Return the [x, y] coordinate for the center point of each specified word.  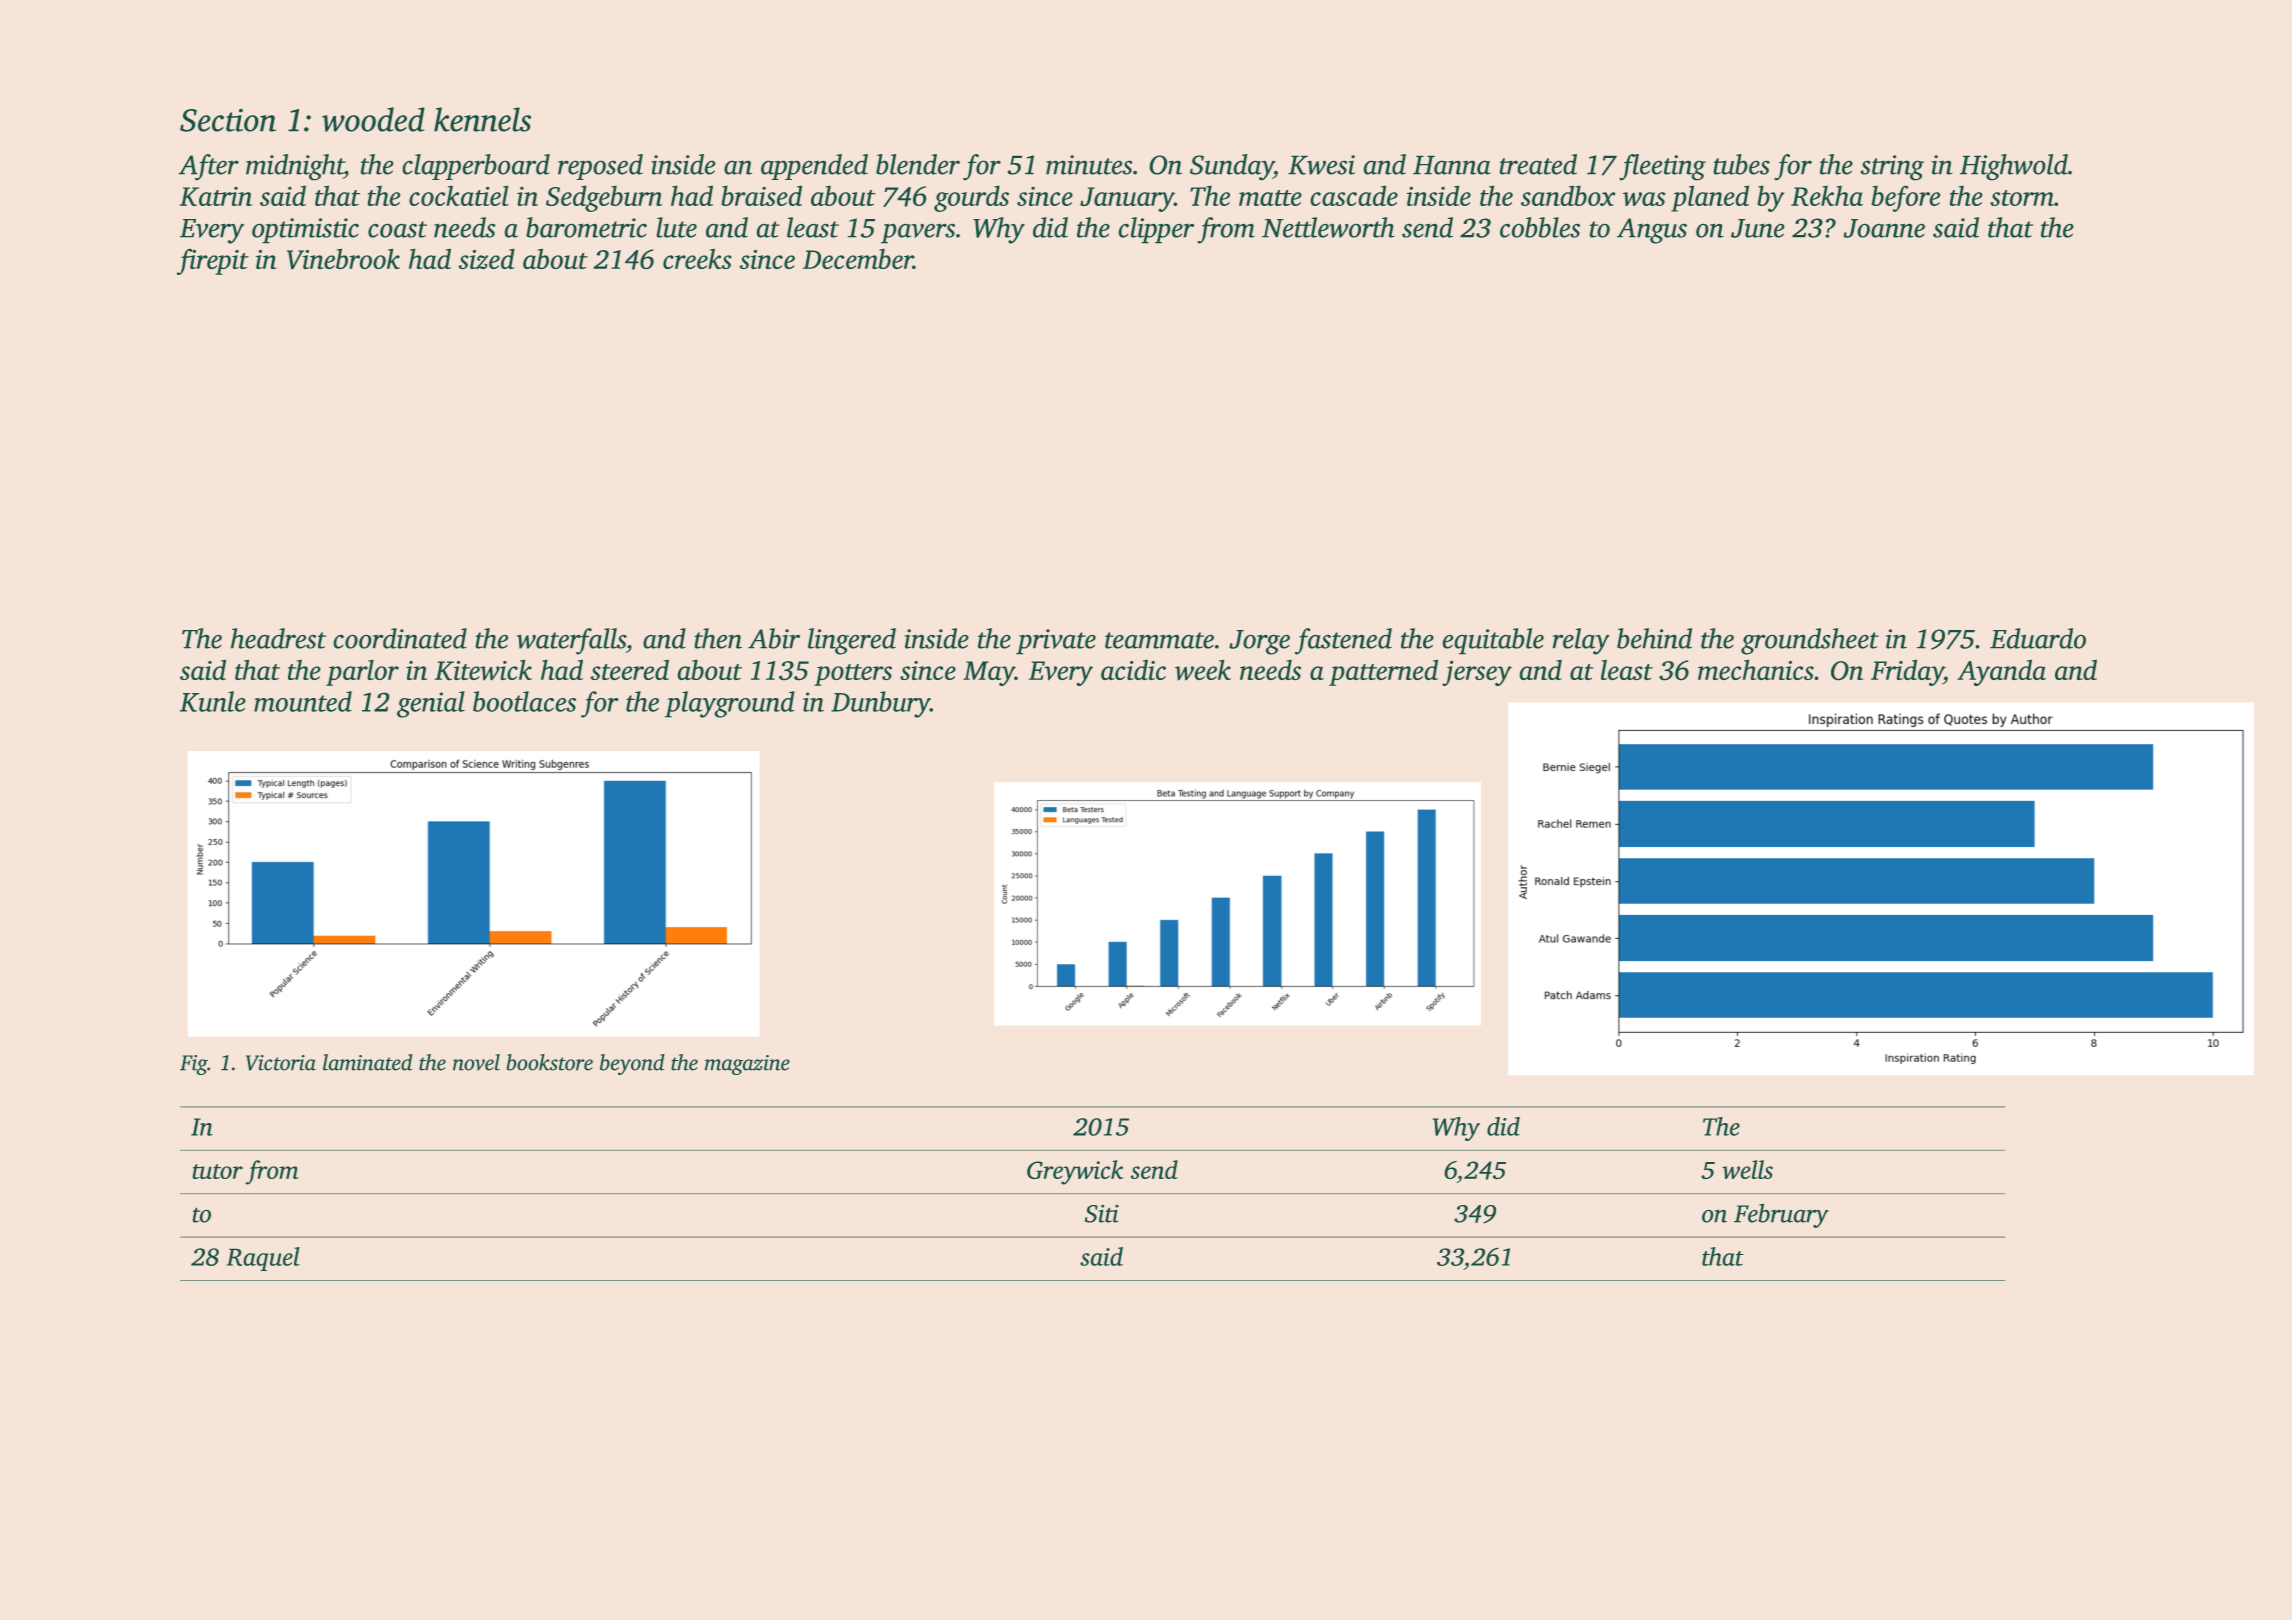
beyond [632, 1064]
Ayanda [2001, 673]
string [1892, 167]
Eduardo [2038, 638]
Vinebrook [343, 259]
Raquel [263, 1259]
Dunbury [880, 704]
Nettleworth [1328, 227]
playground [730, 704]
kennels [482, 119]
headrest [278, 638]
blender [918, 164]
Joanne [1884, 228]
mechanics [1756, 670]
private [1056, 641]
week [1203, 670]
